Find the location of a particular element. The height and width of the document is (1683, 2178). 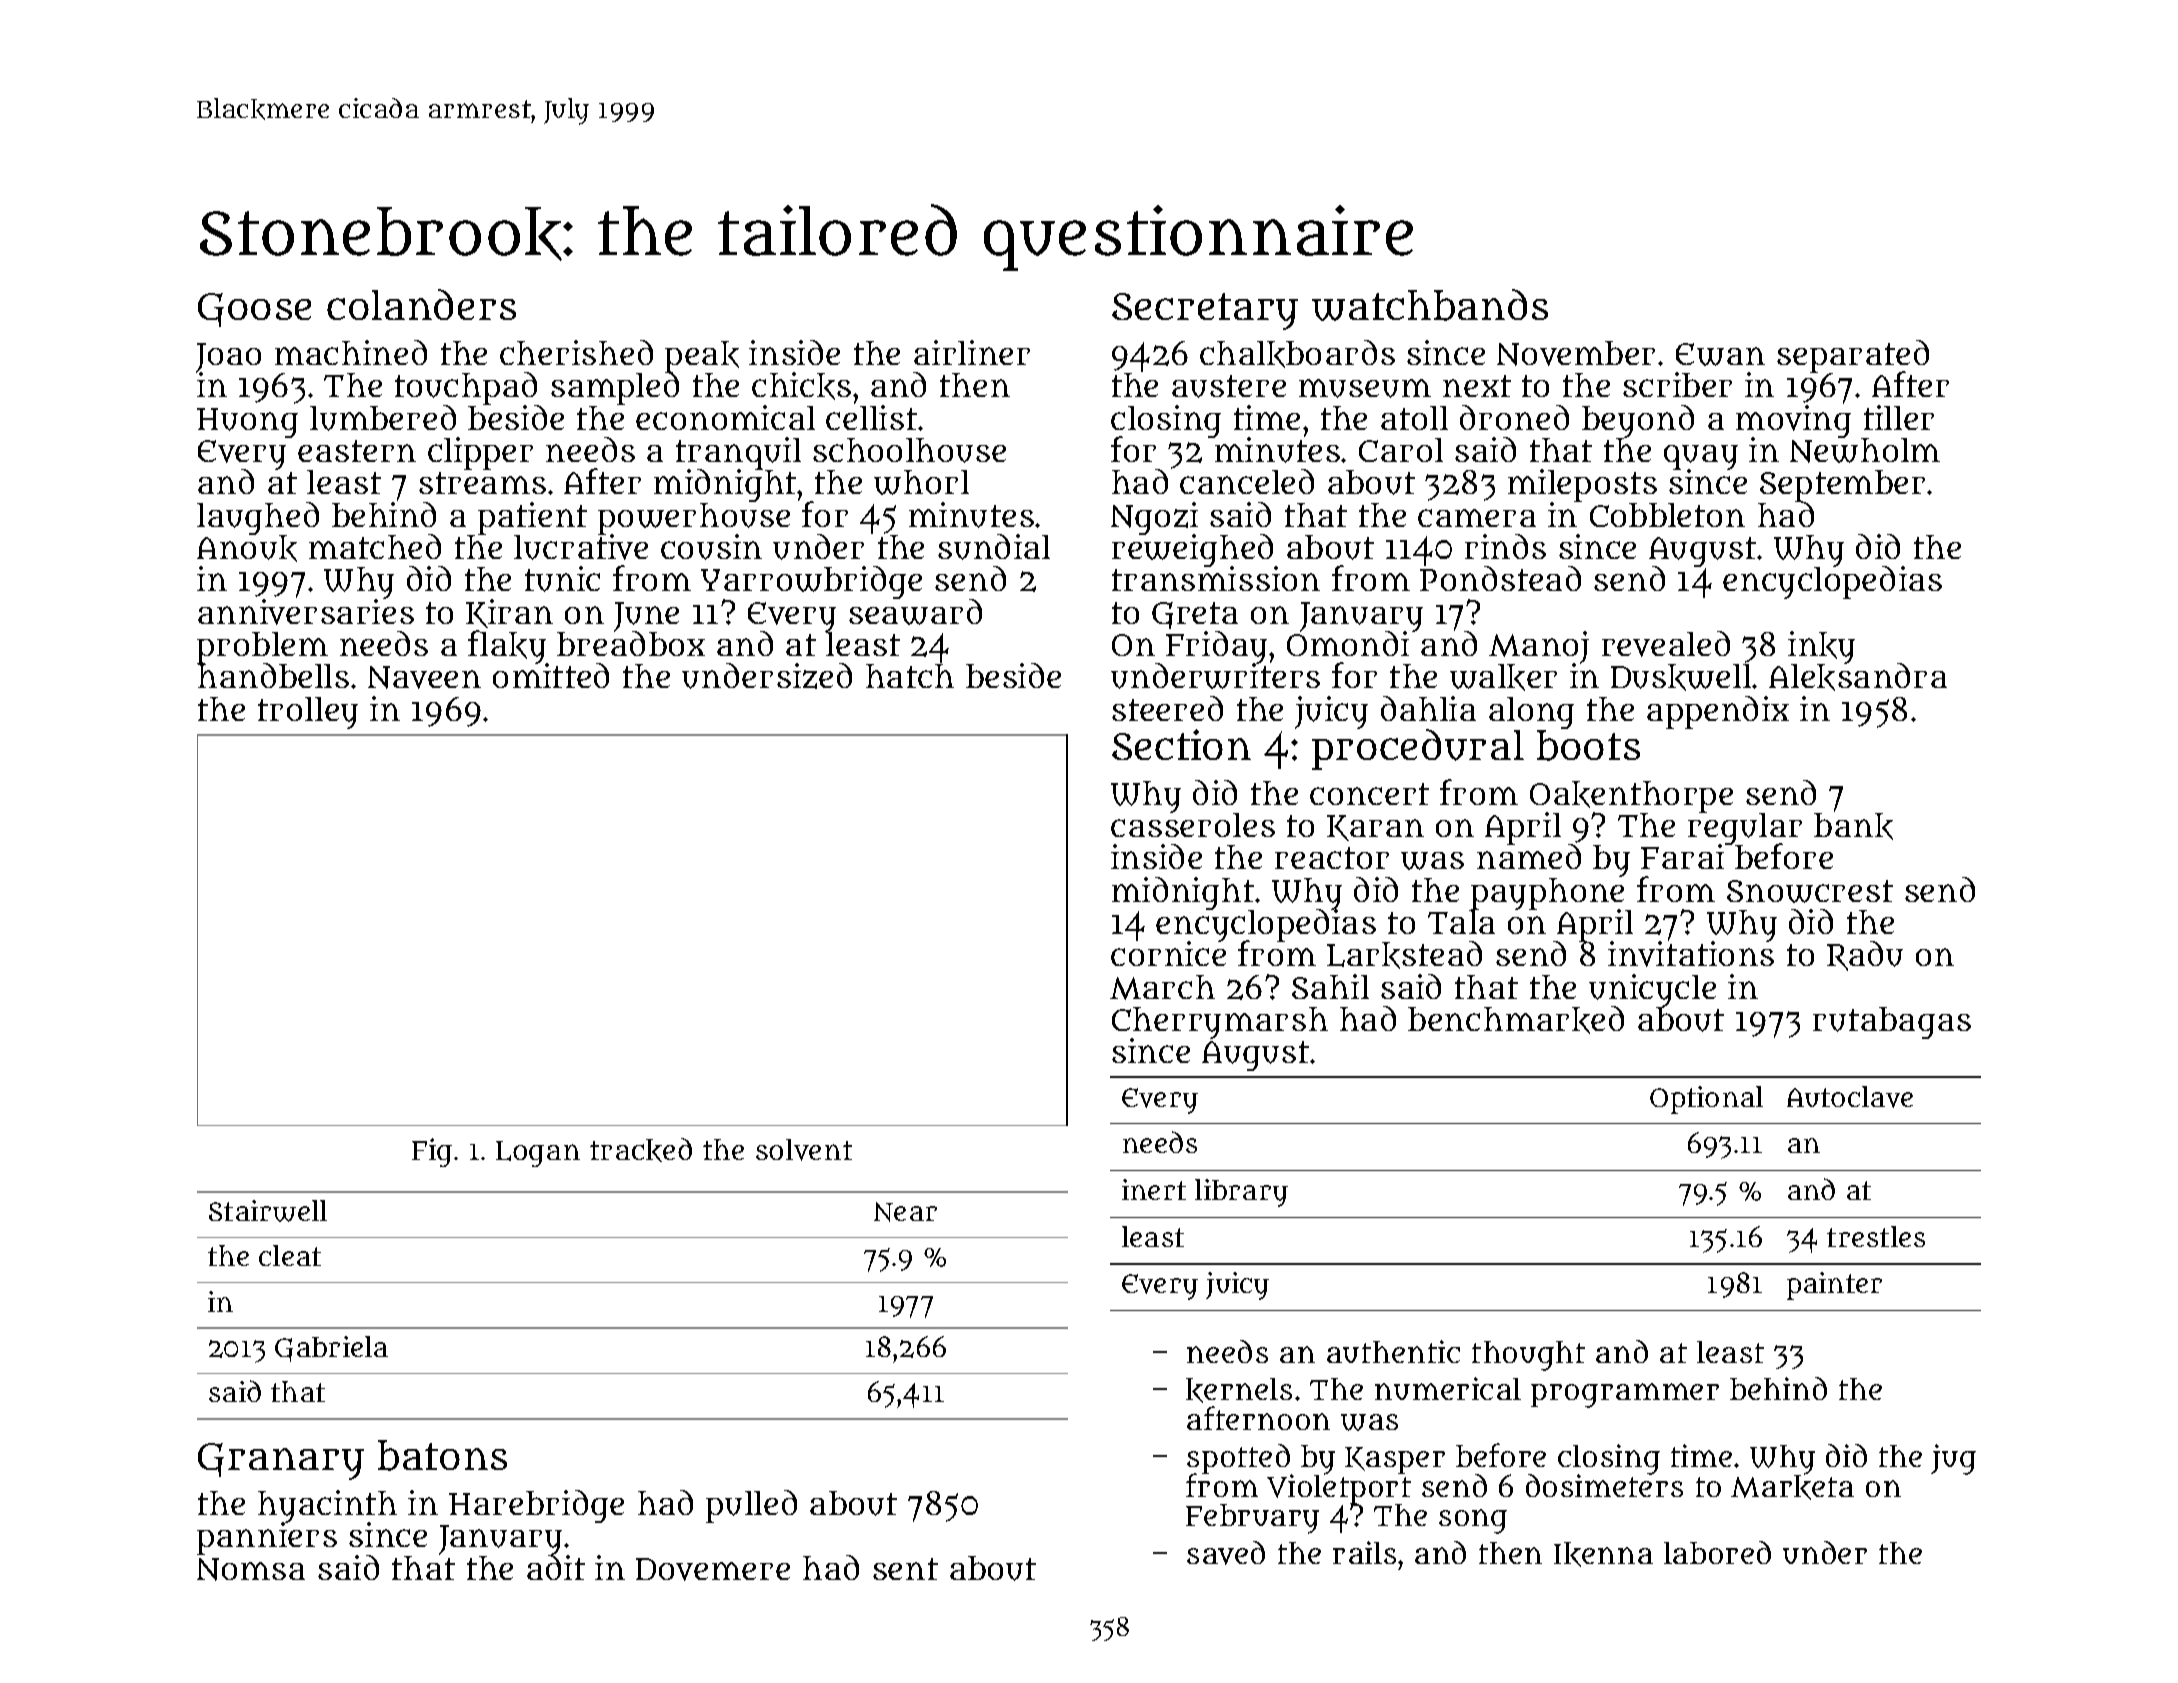

rinds is located at coordinates (1505, 546).
